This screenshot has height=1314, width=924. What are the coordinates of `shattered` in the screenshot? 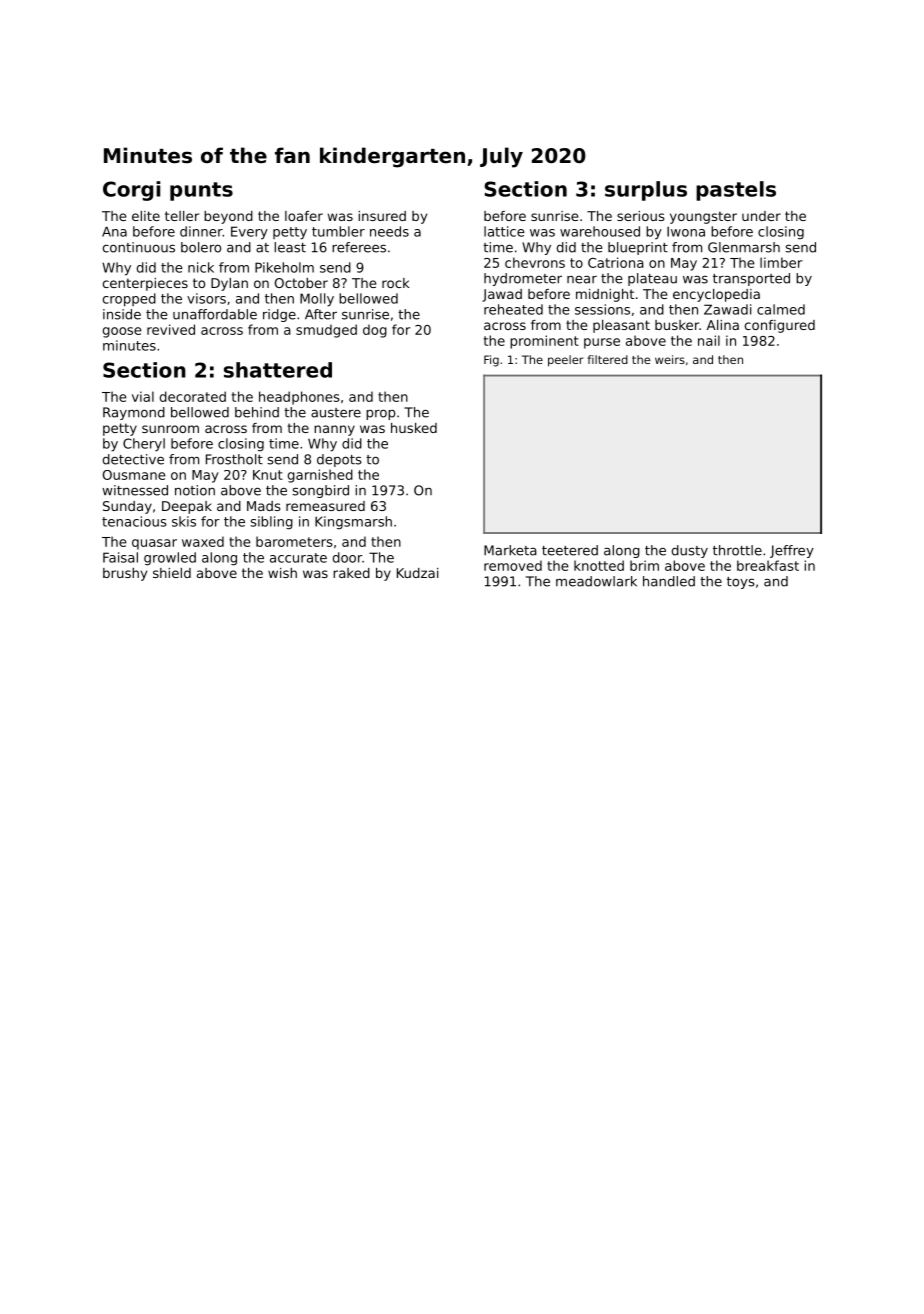 It's located at (278, 370).
